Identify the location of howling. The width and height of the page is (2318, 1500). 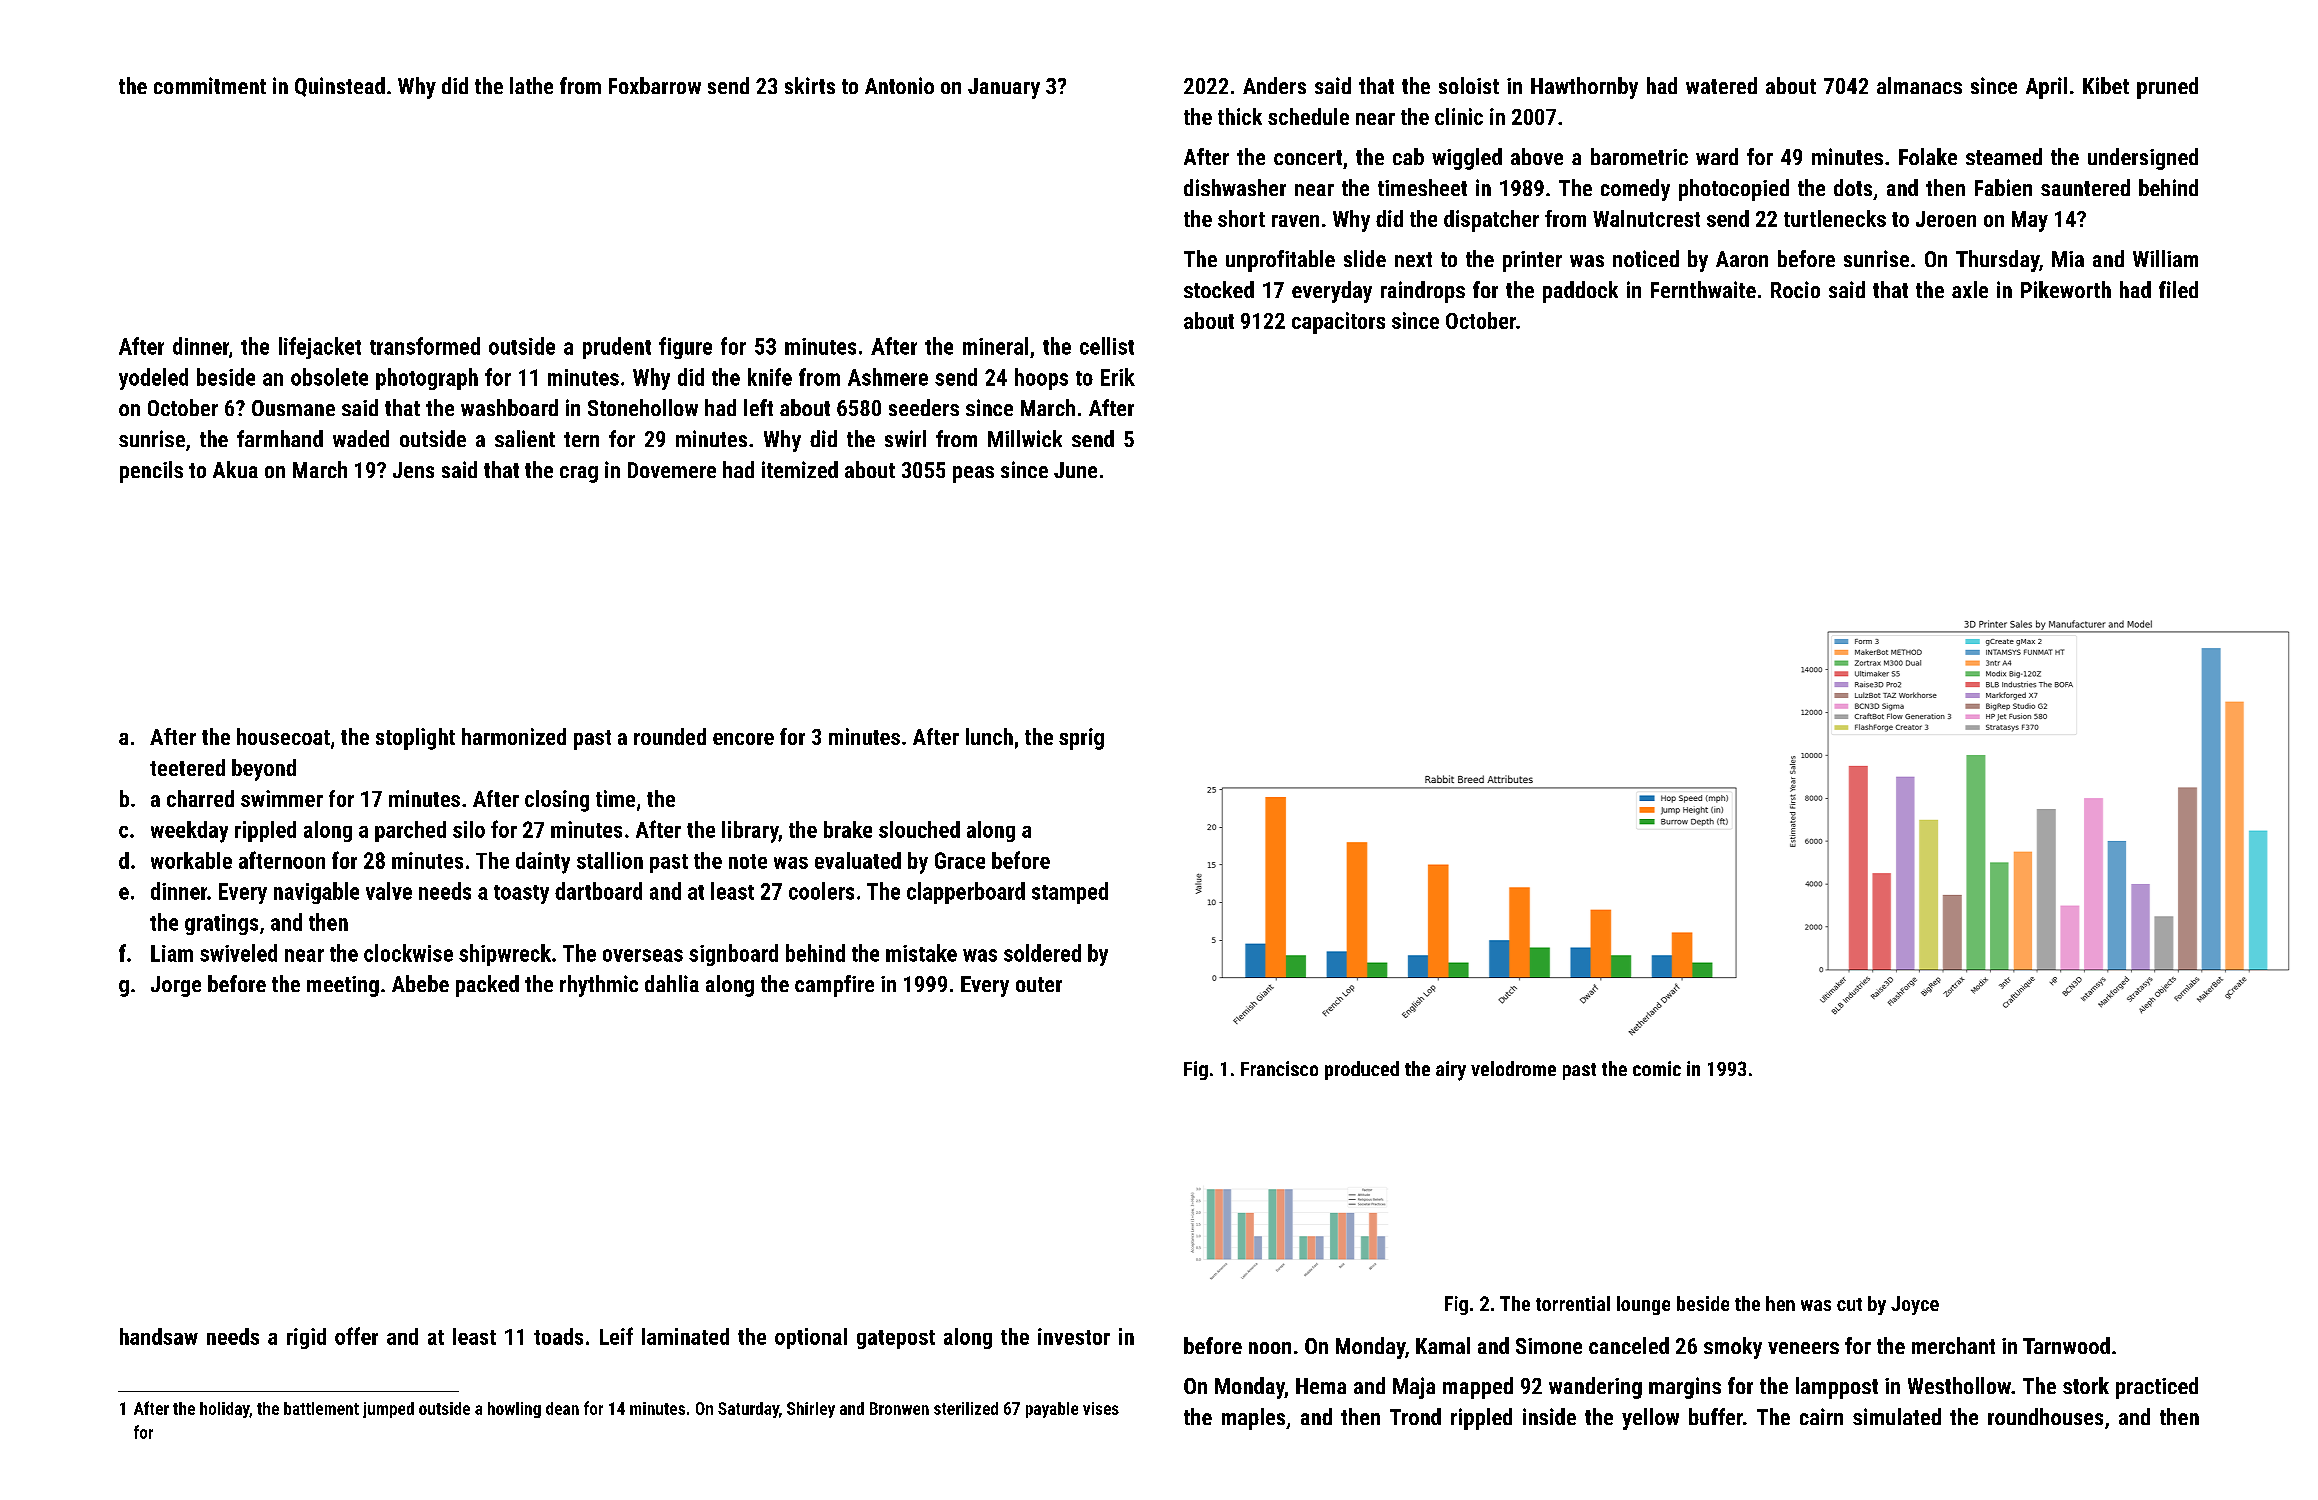
(514, 1410).
